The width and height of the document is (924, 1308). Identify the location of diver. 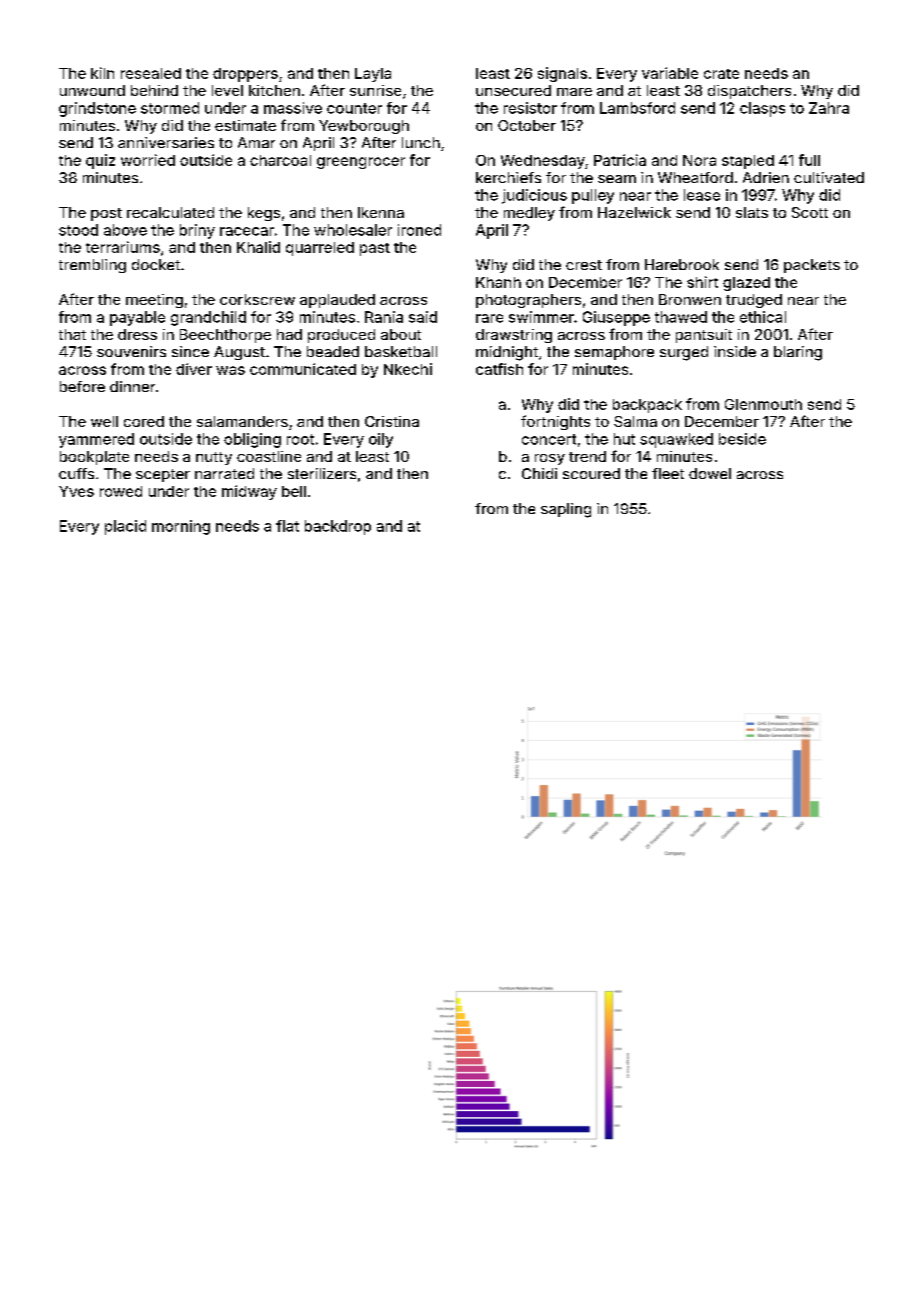
(194, 369).
